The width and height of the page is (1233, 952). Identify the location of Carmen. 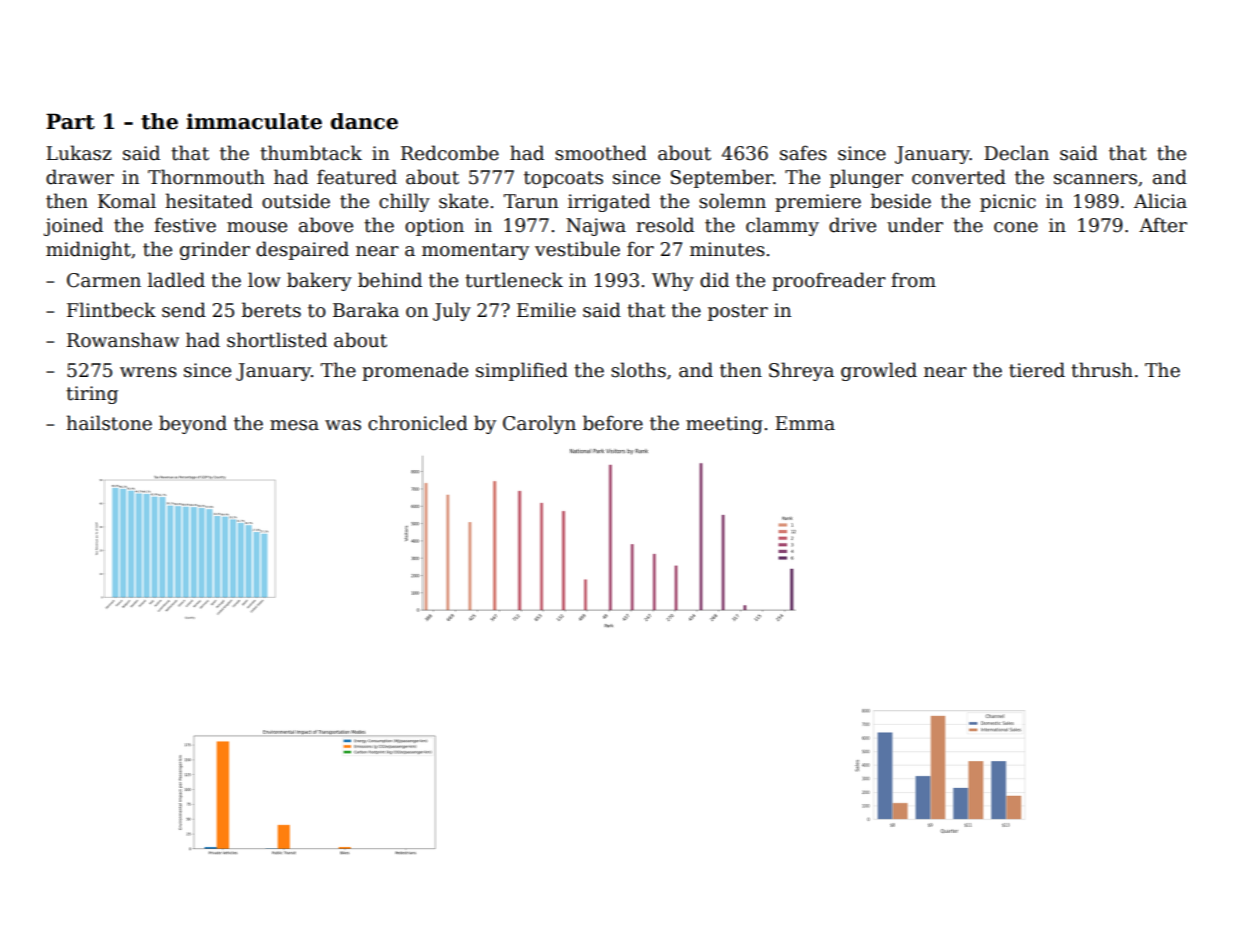
(104, 280).
